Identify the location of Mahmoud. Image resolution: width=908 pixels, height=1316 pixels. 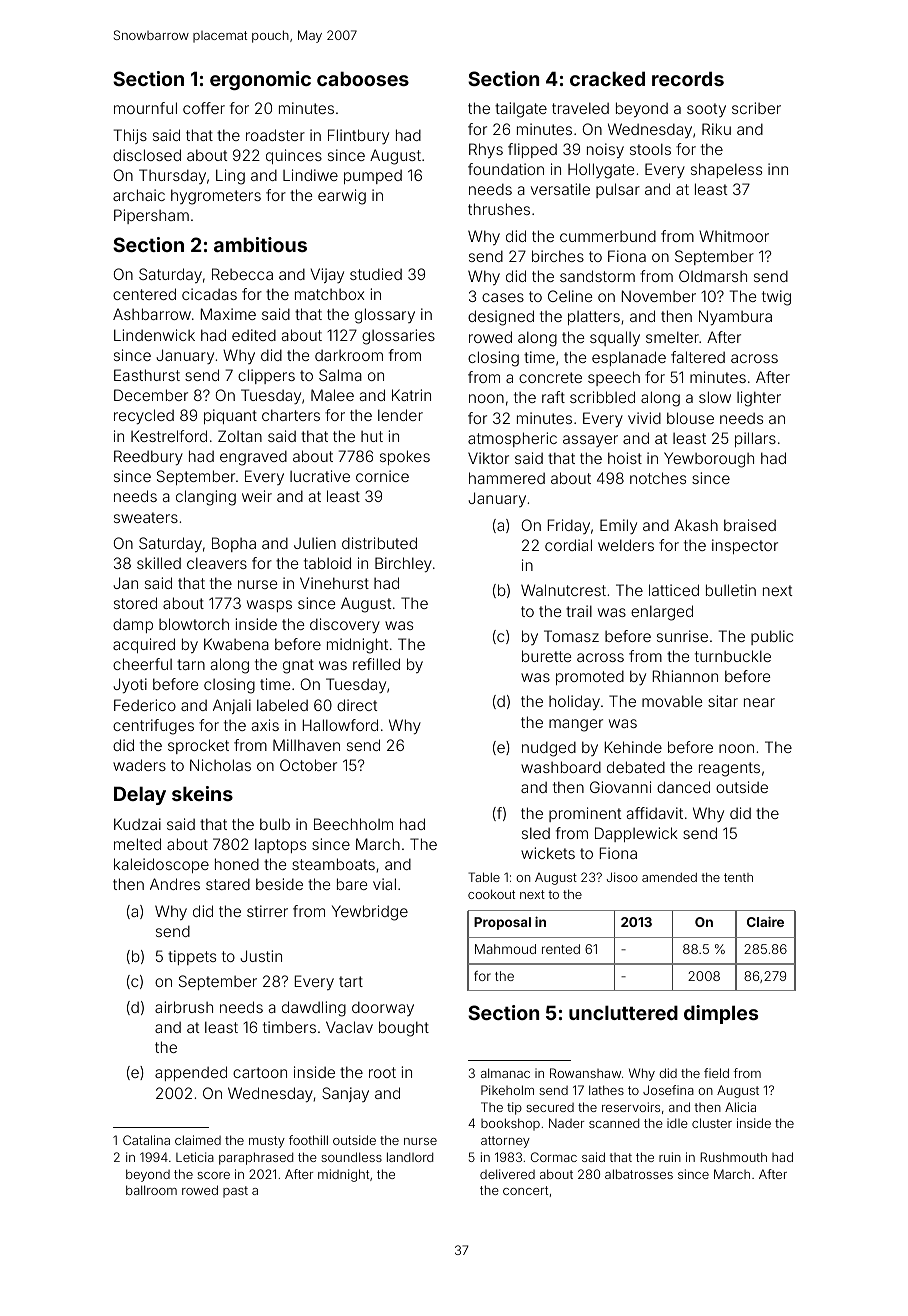
(505, 949).
